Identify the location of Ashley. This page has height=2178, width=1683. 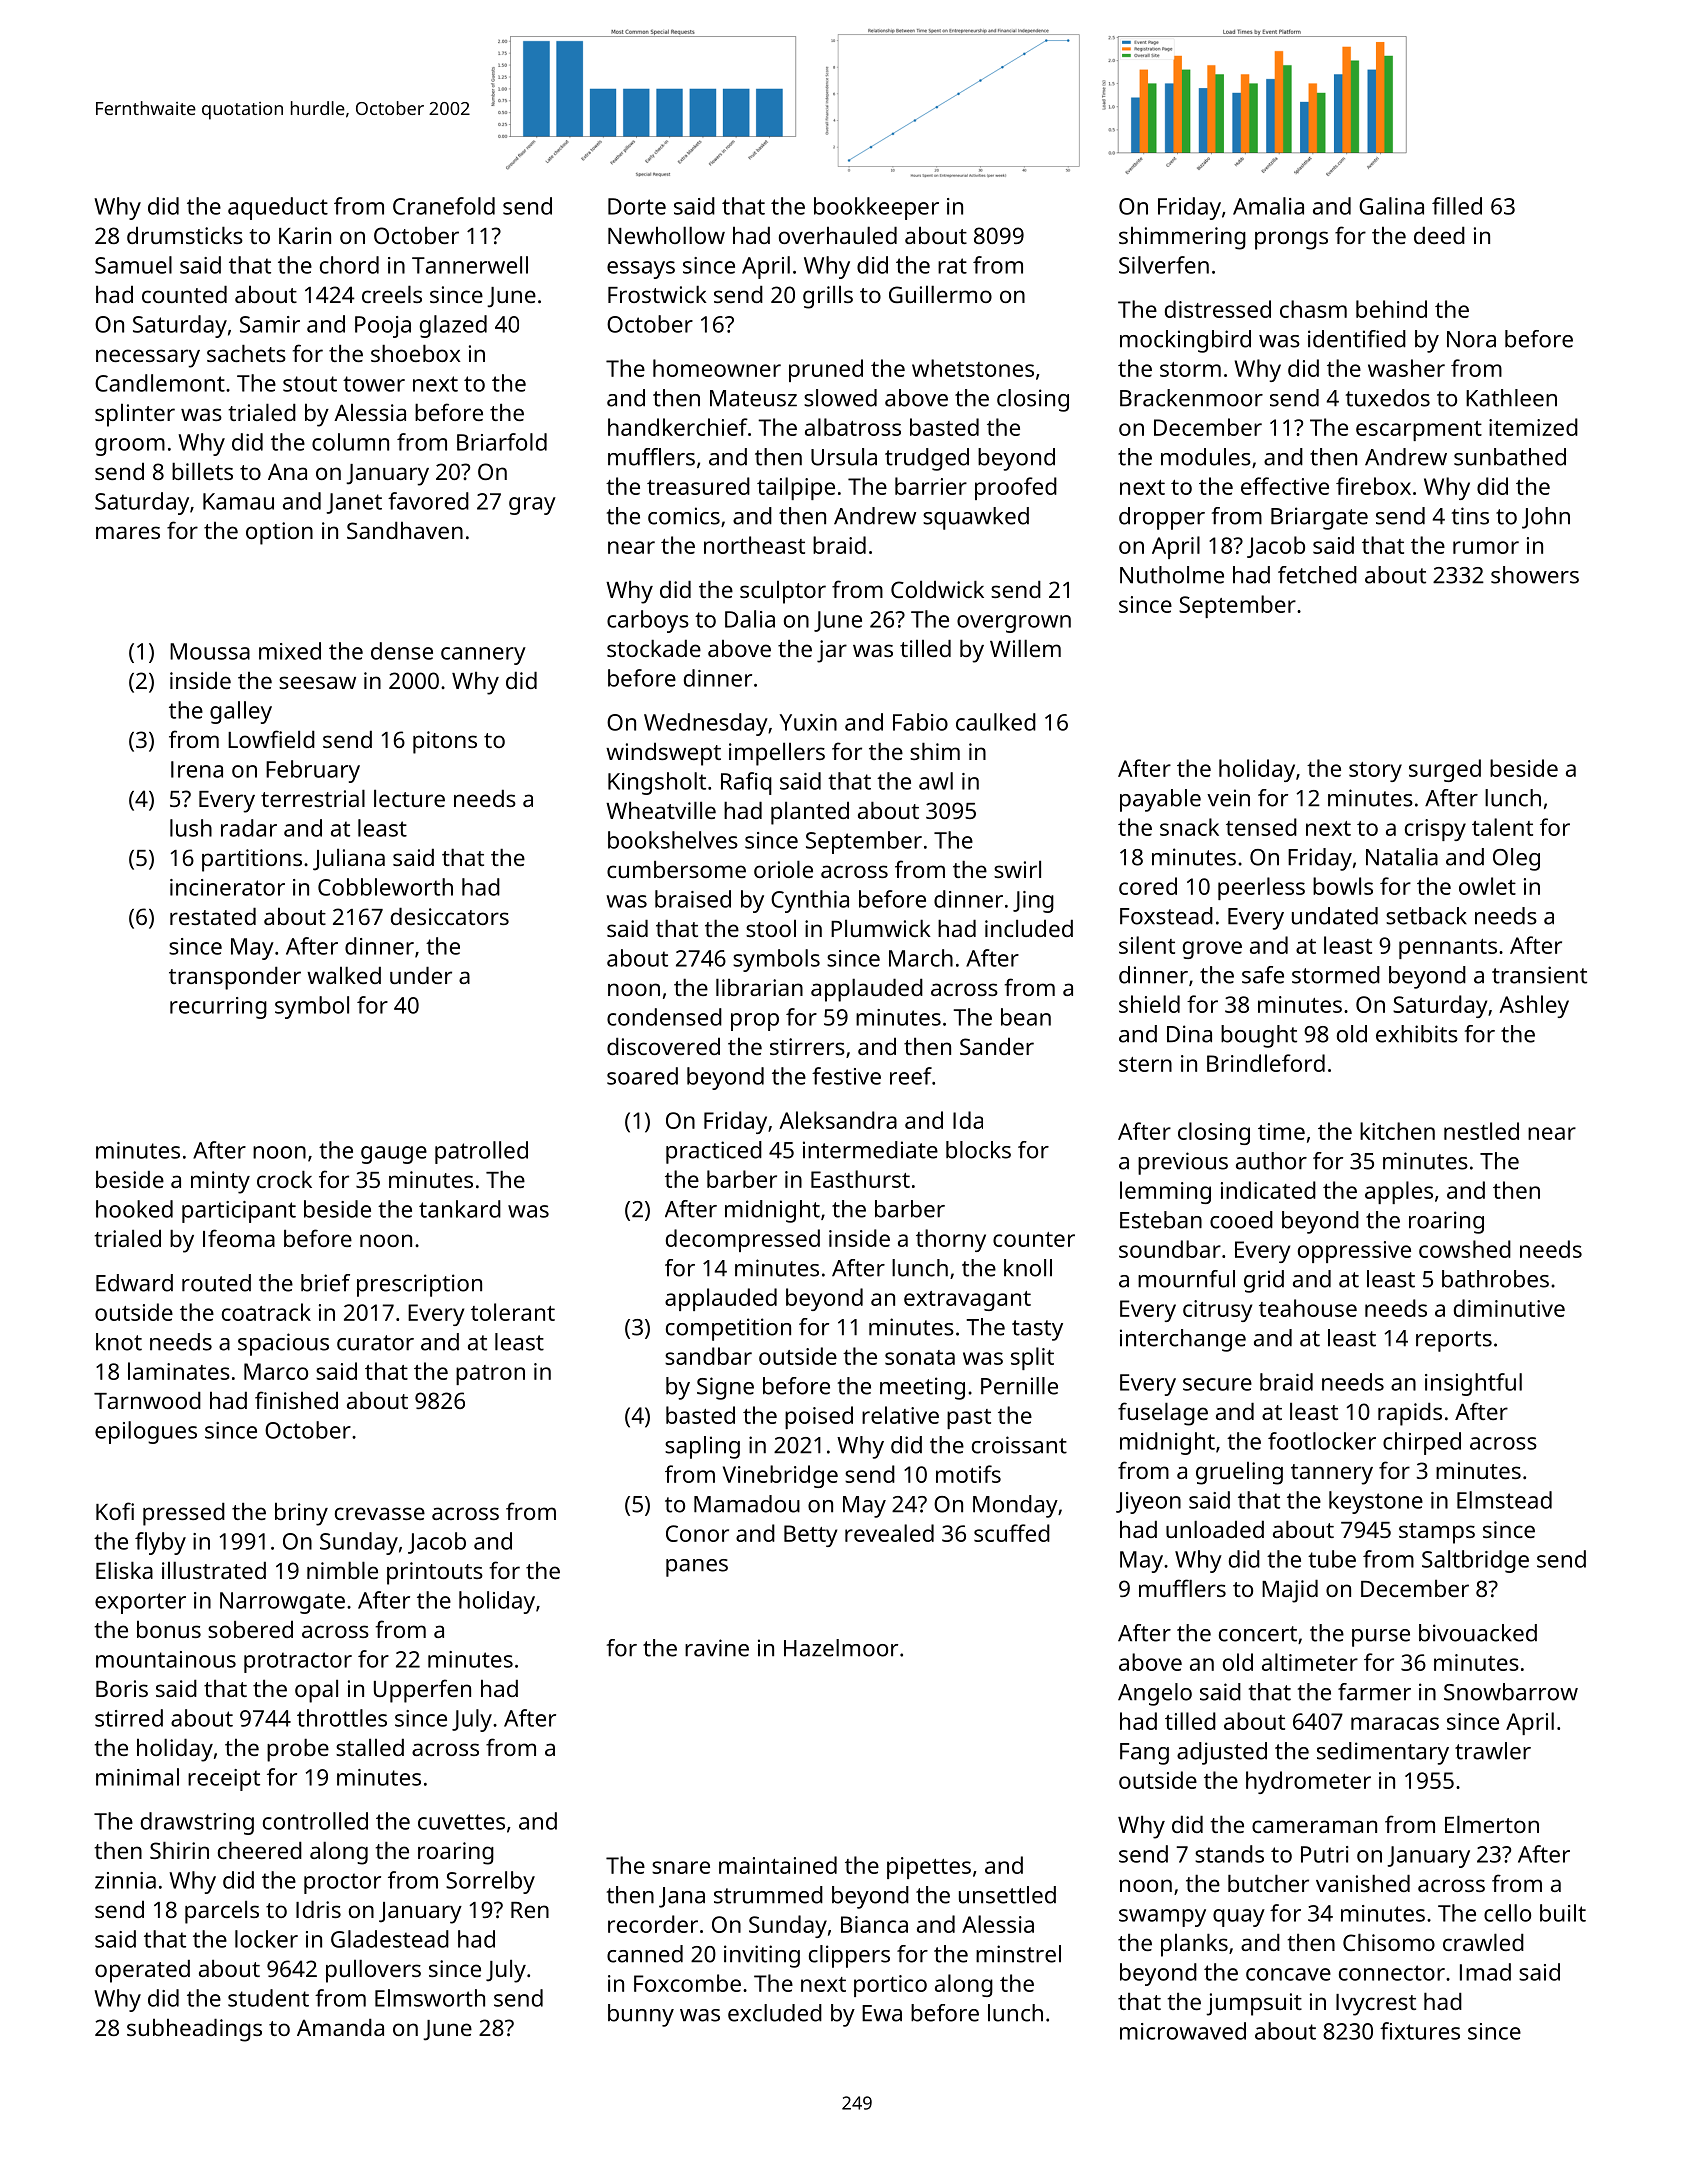
(1534, 1006).
